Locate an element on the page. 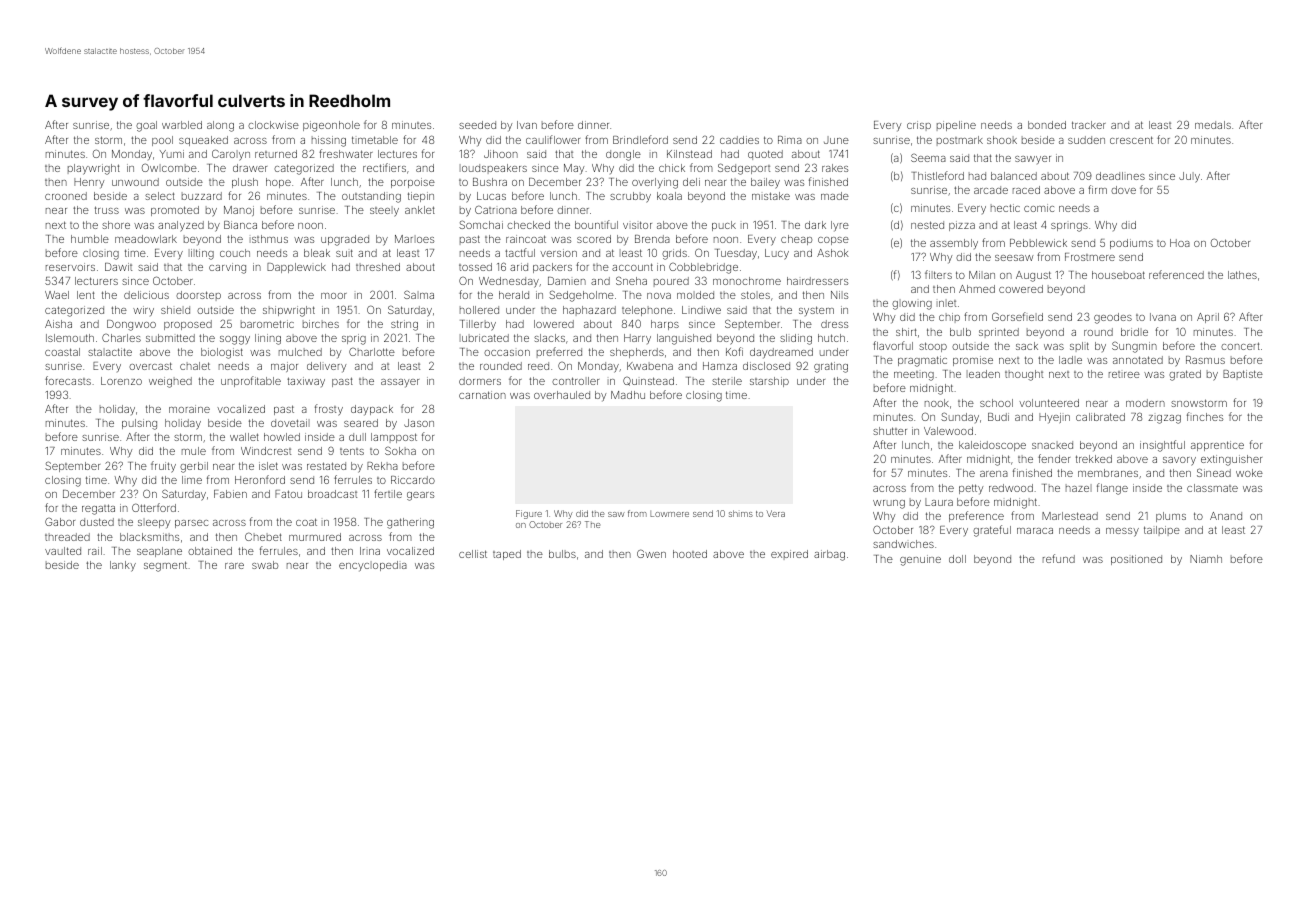 Image resolution: width=1308 pixels, height=924 pixels. lent is located at coordinates (86, 295).
